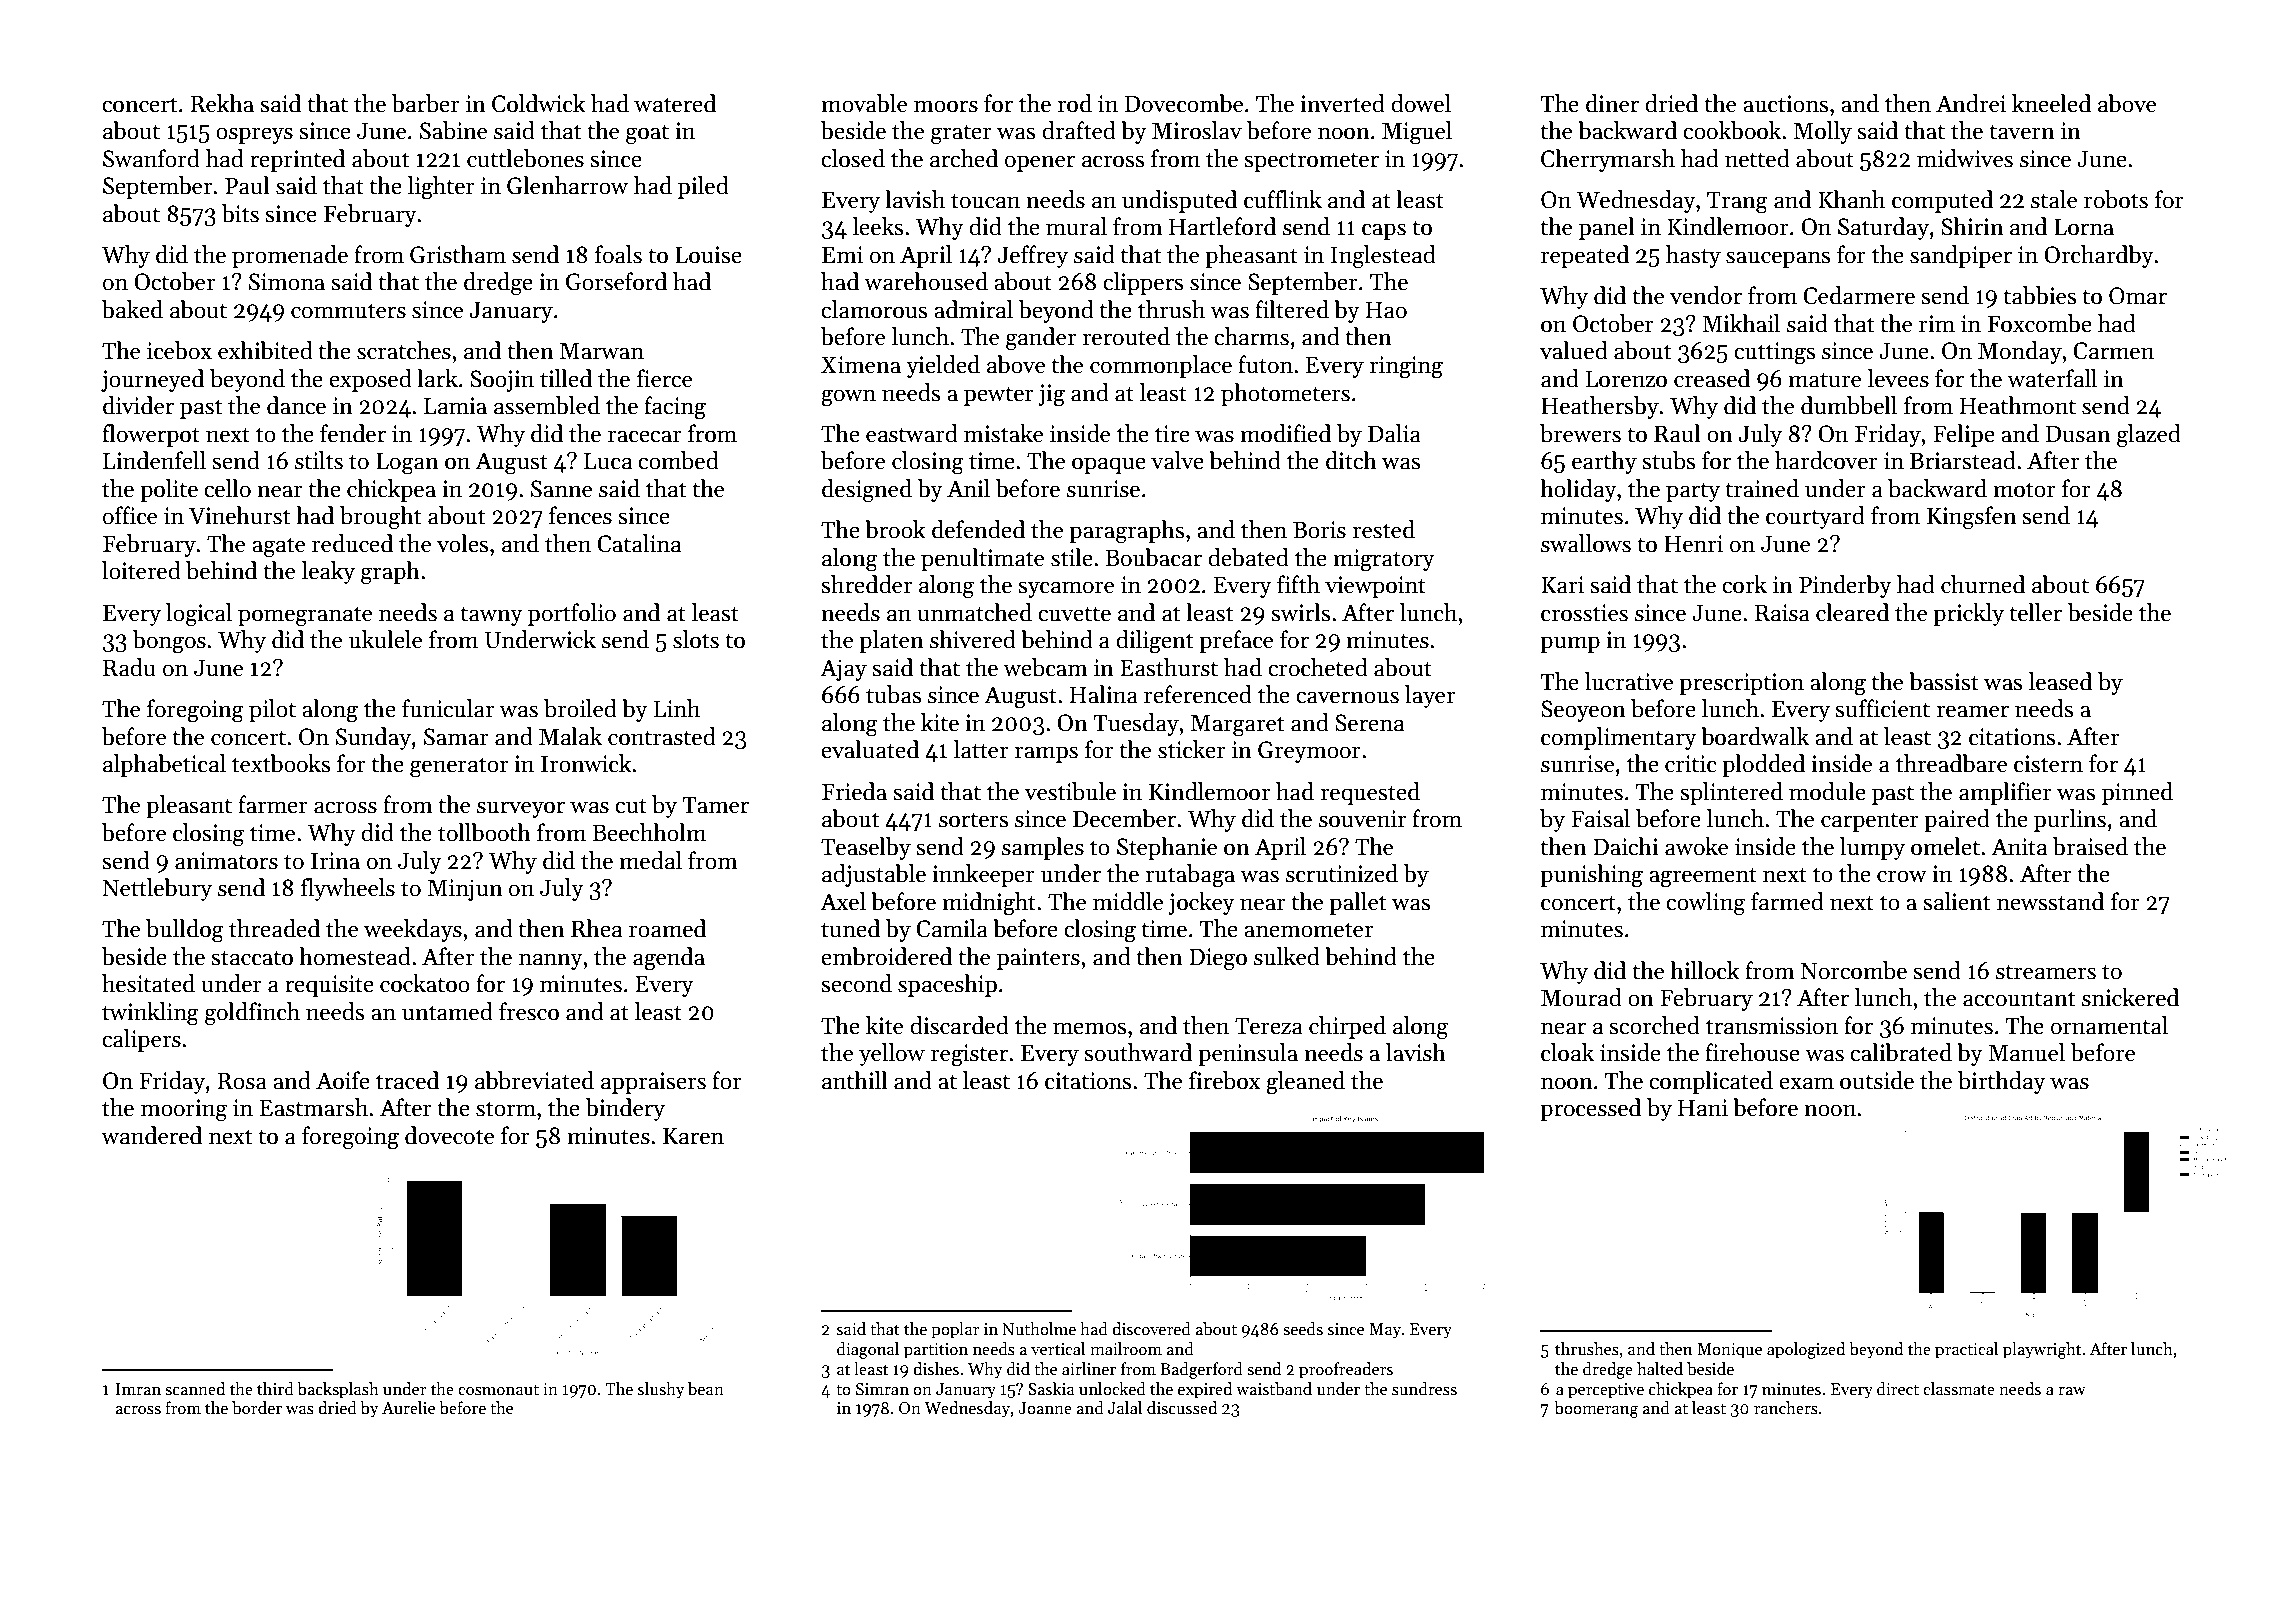  I want to click on courtyard, so click(1815, 517).
